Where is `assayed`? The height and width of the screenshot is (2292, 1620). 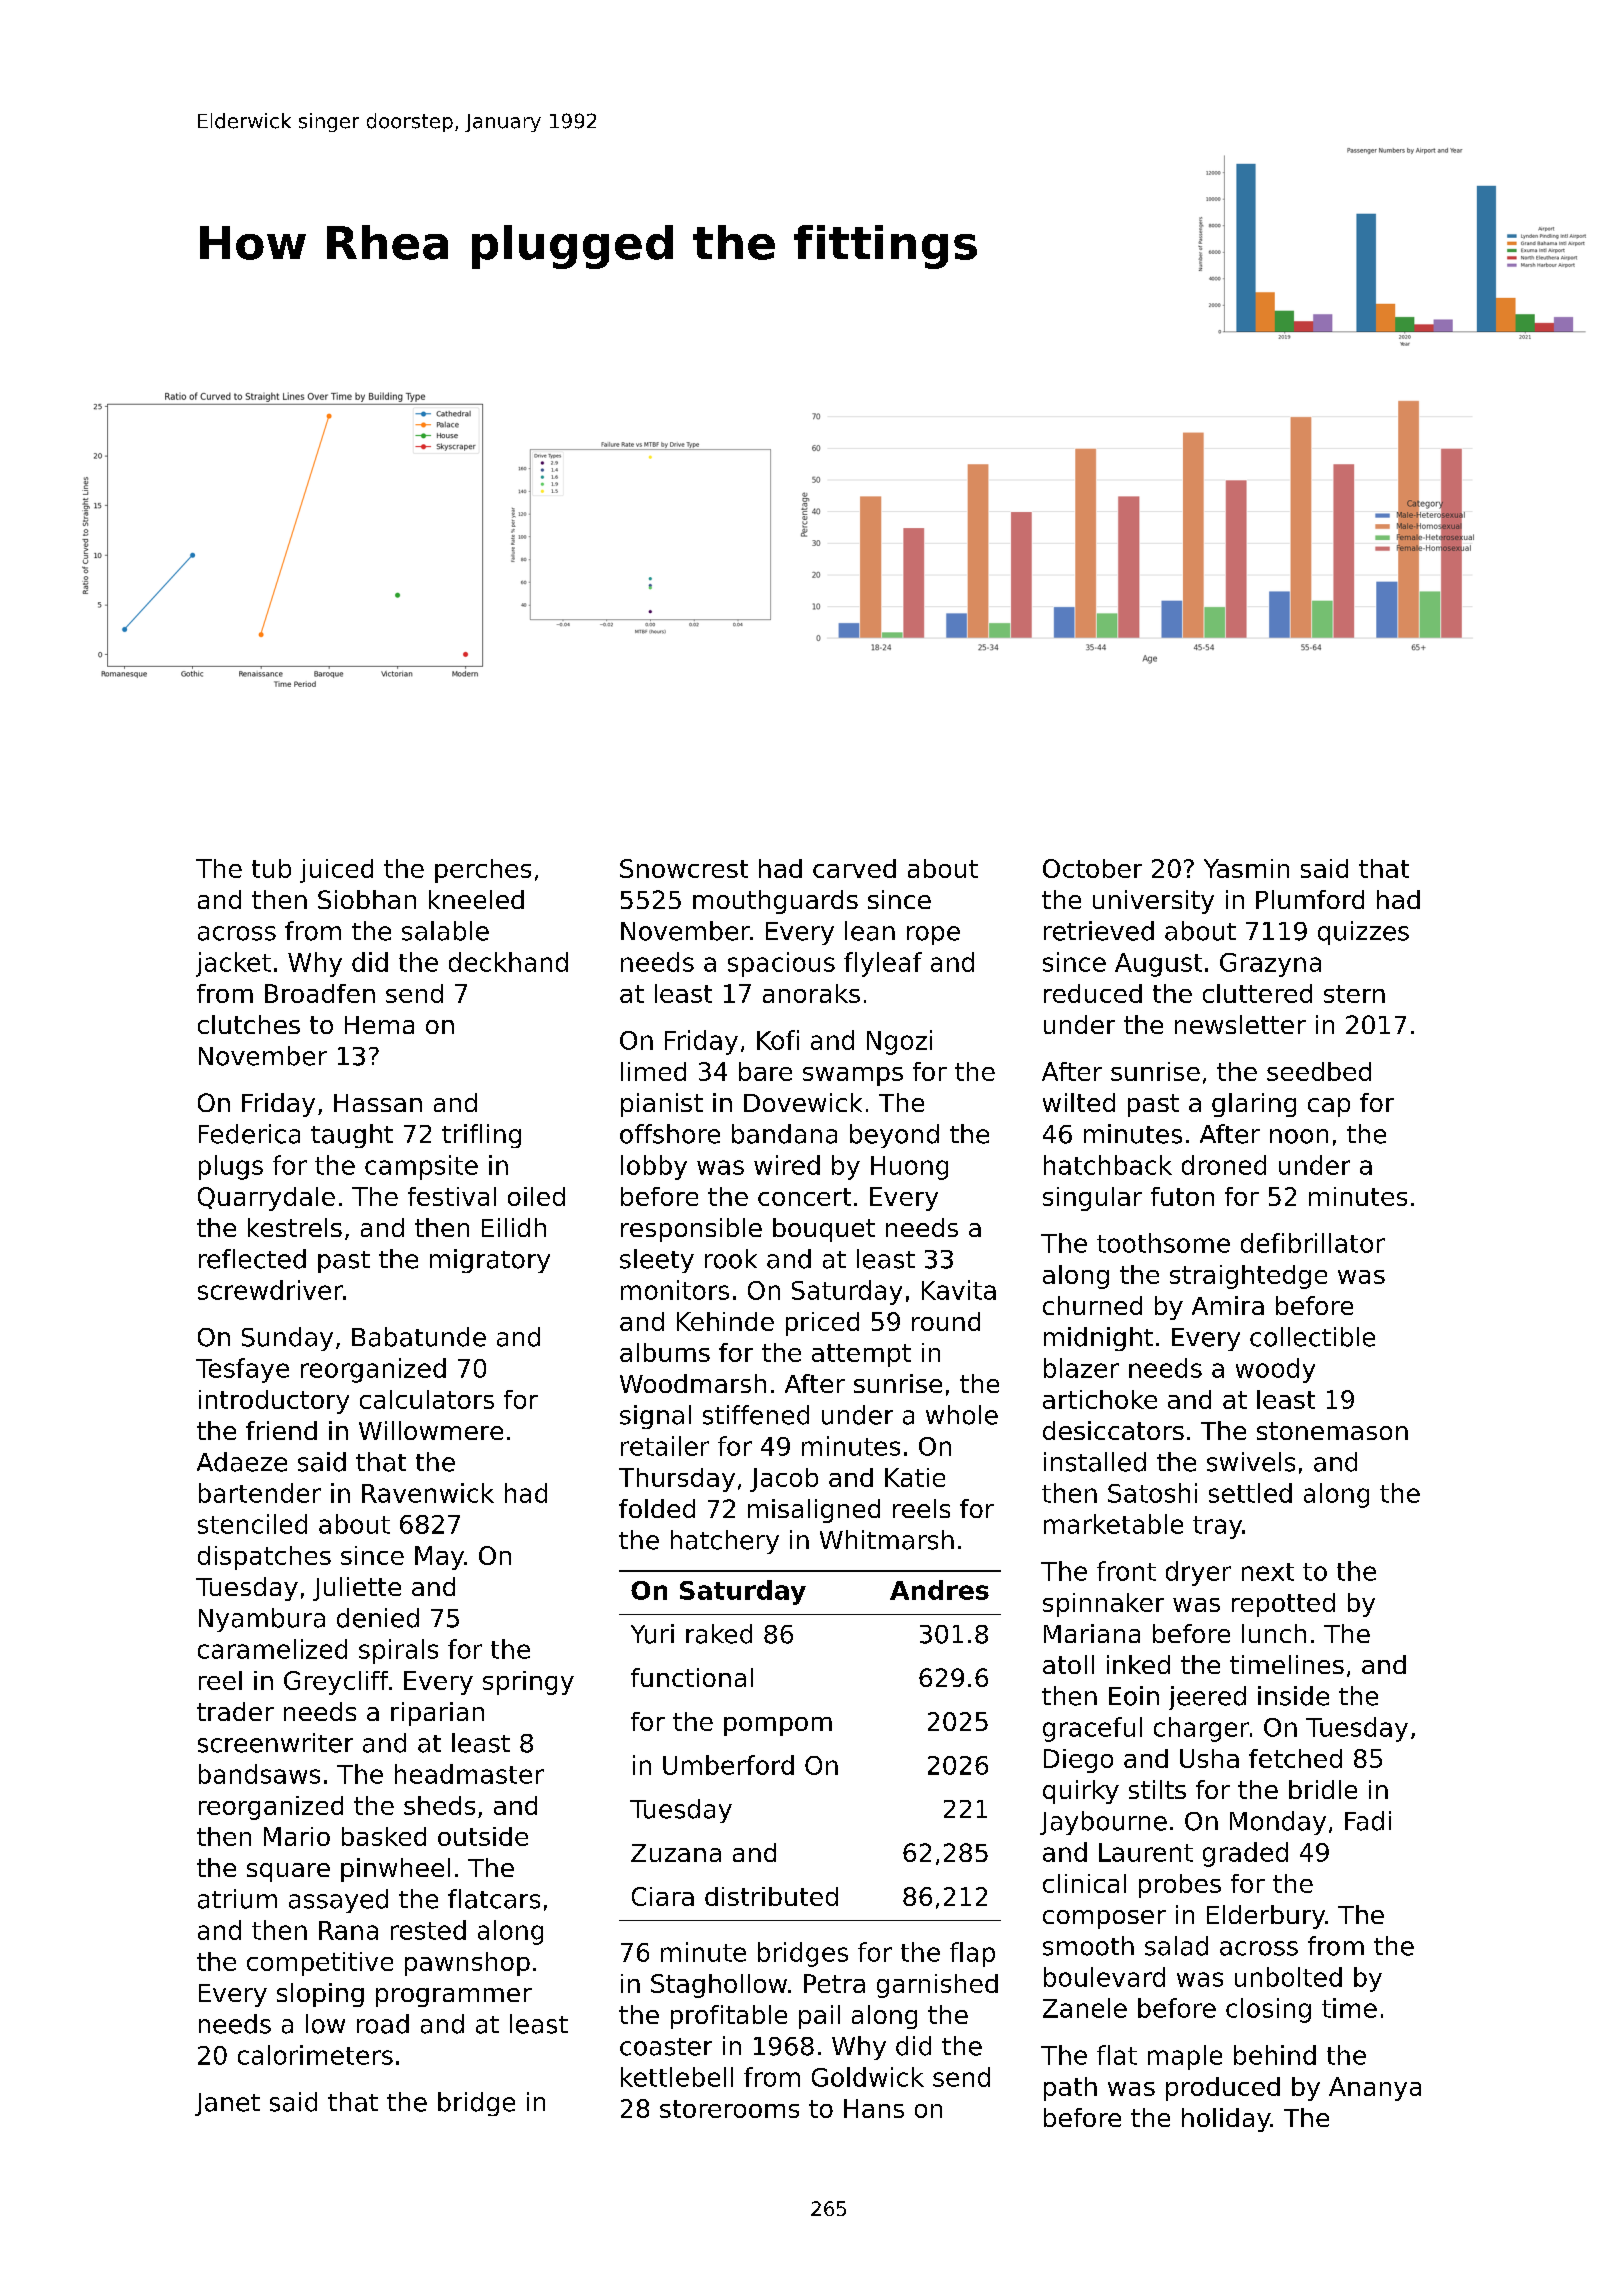
assayed is located at coordinates (338, 1901).
